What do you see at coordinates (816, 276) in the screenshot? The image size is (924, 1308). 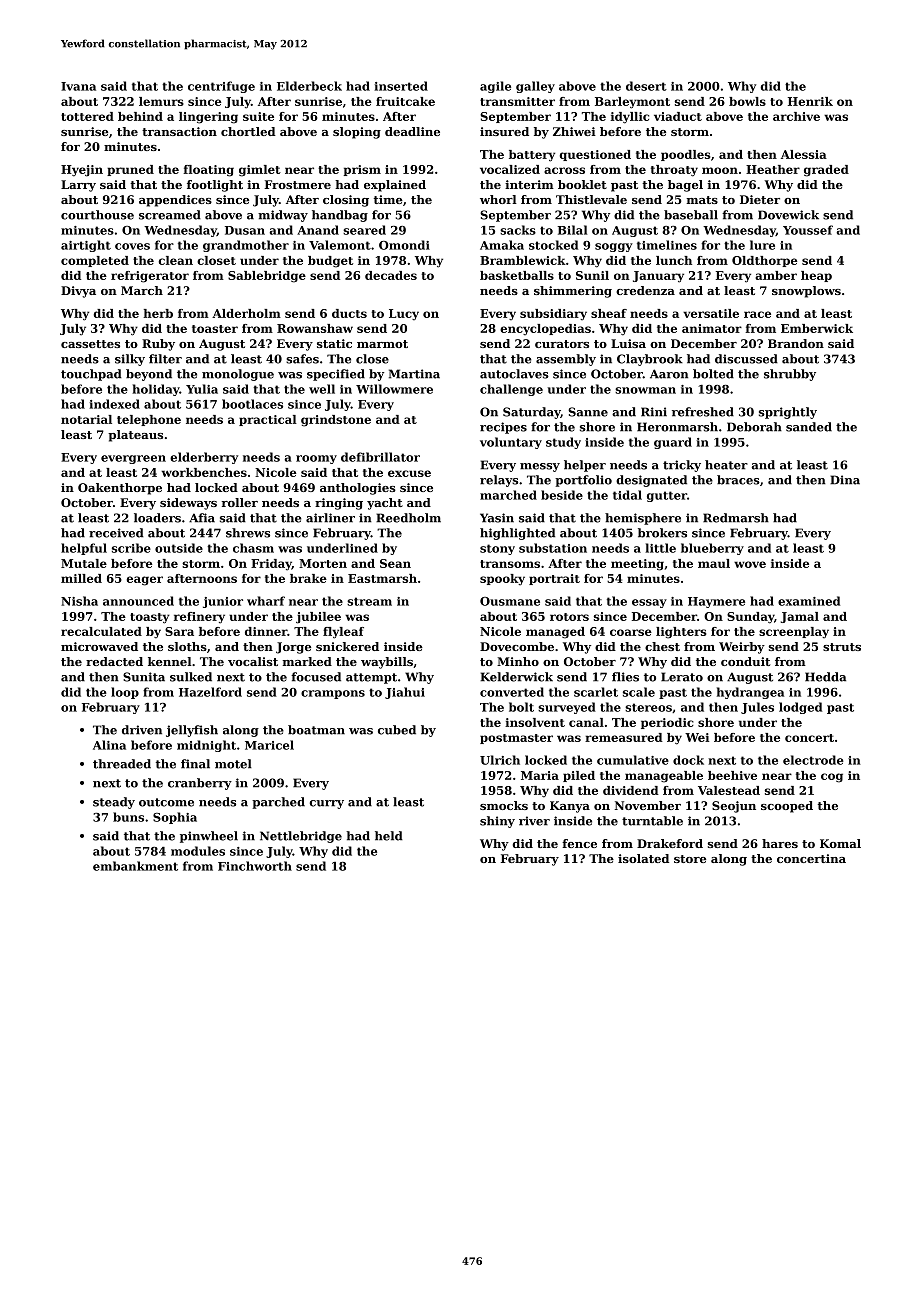 I see `heap` at bounding box center [816, 276].
